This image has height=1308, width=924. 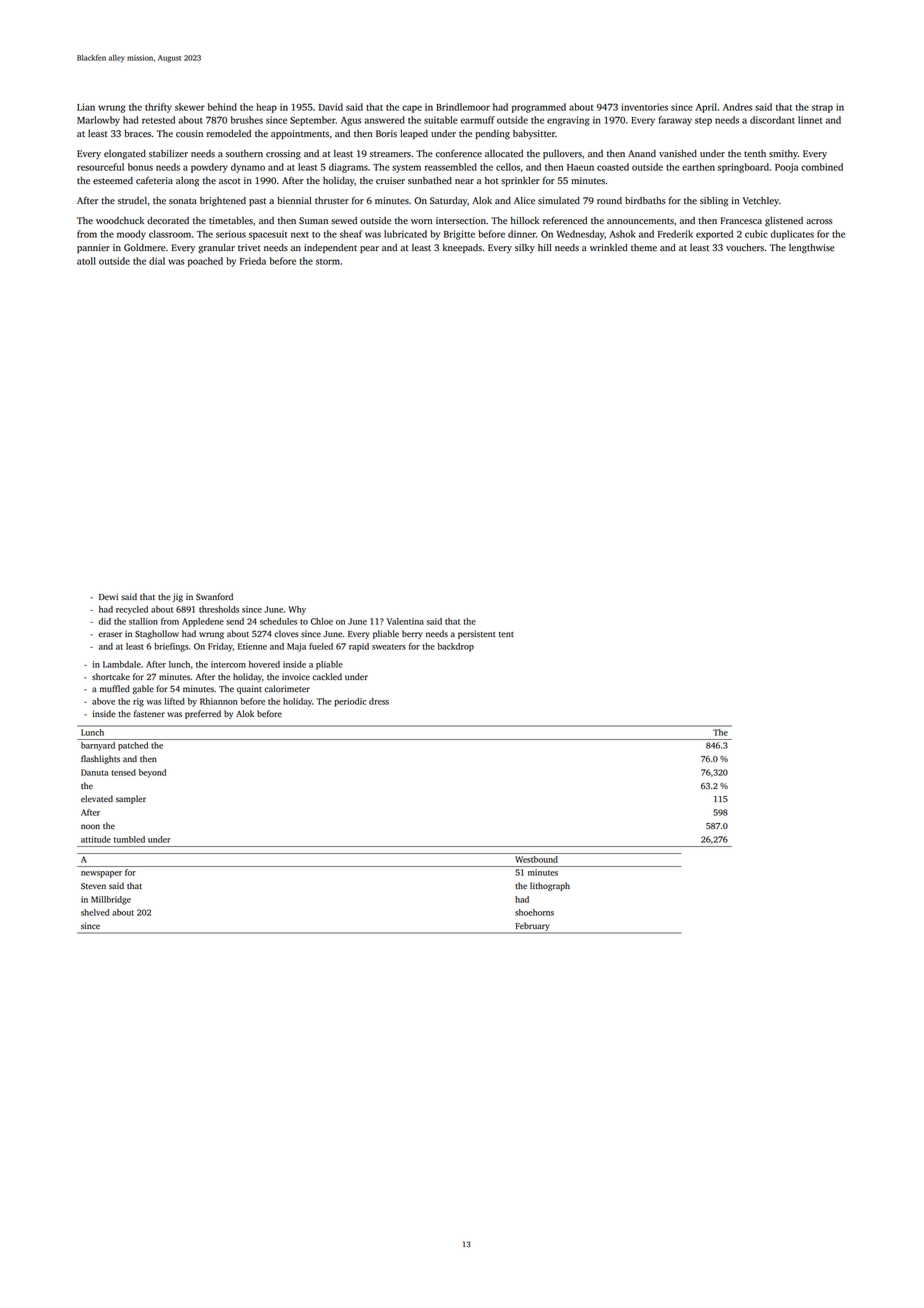 What do you see at coordinates (214, 596) in the image?
I see `Swanford` at bounding box center [214, 596].
